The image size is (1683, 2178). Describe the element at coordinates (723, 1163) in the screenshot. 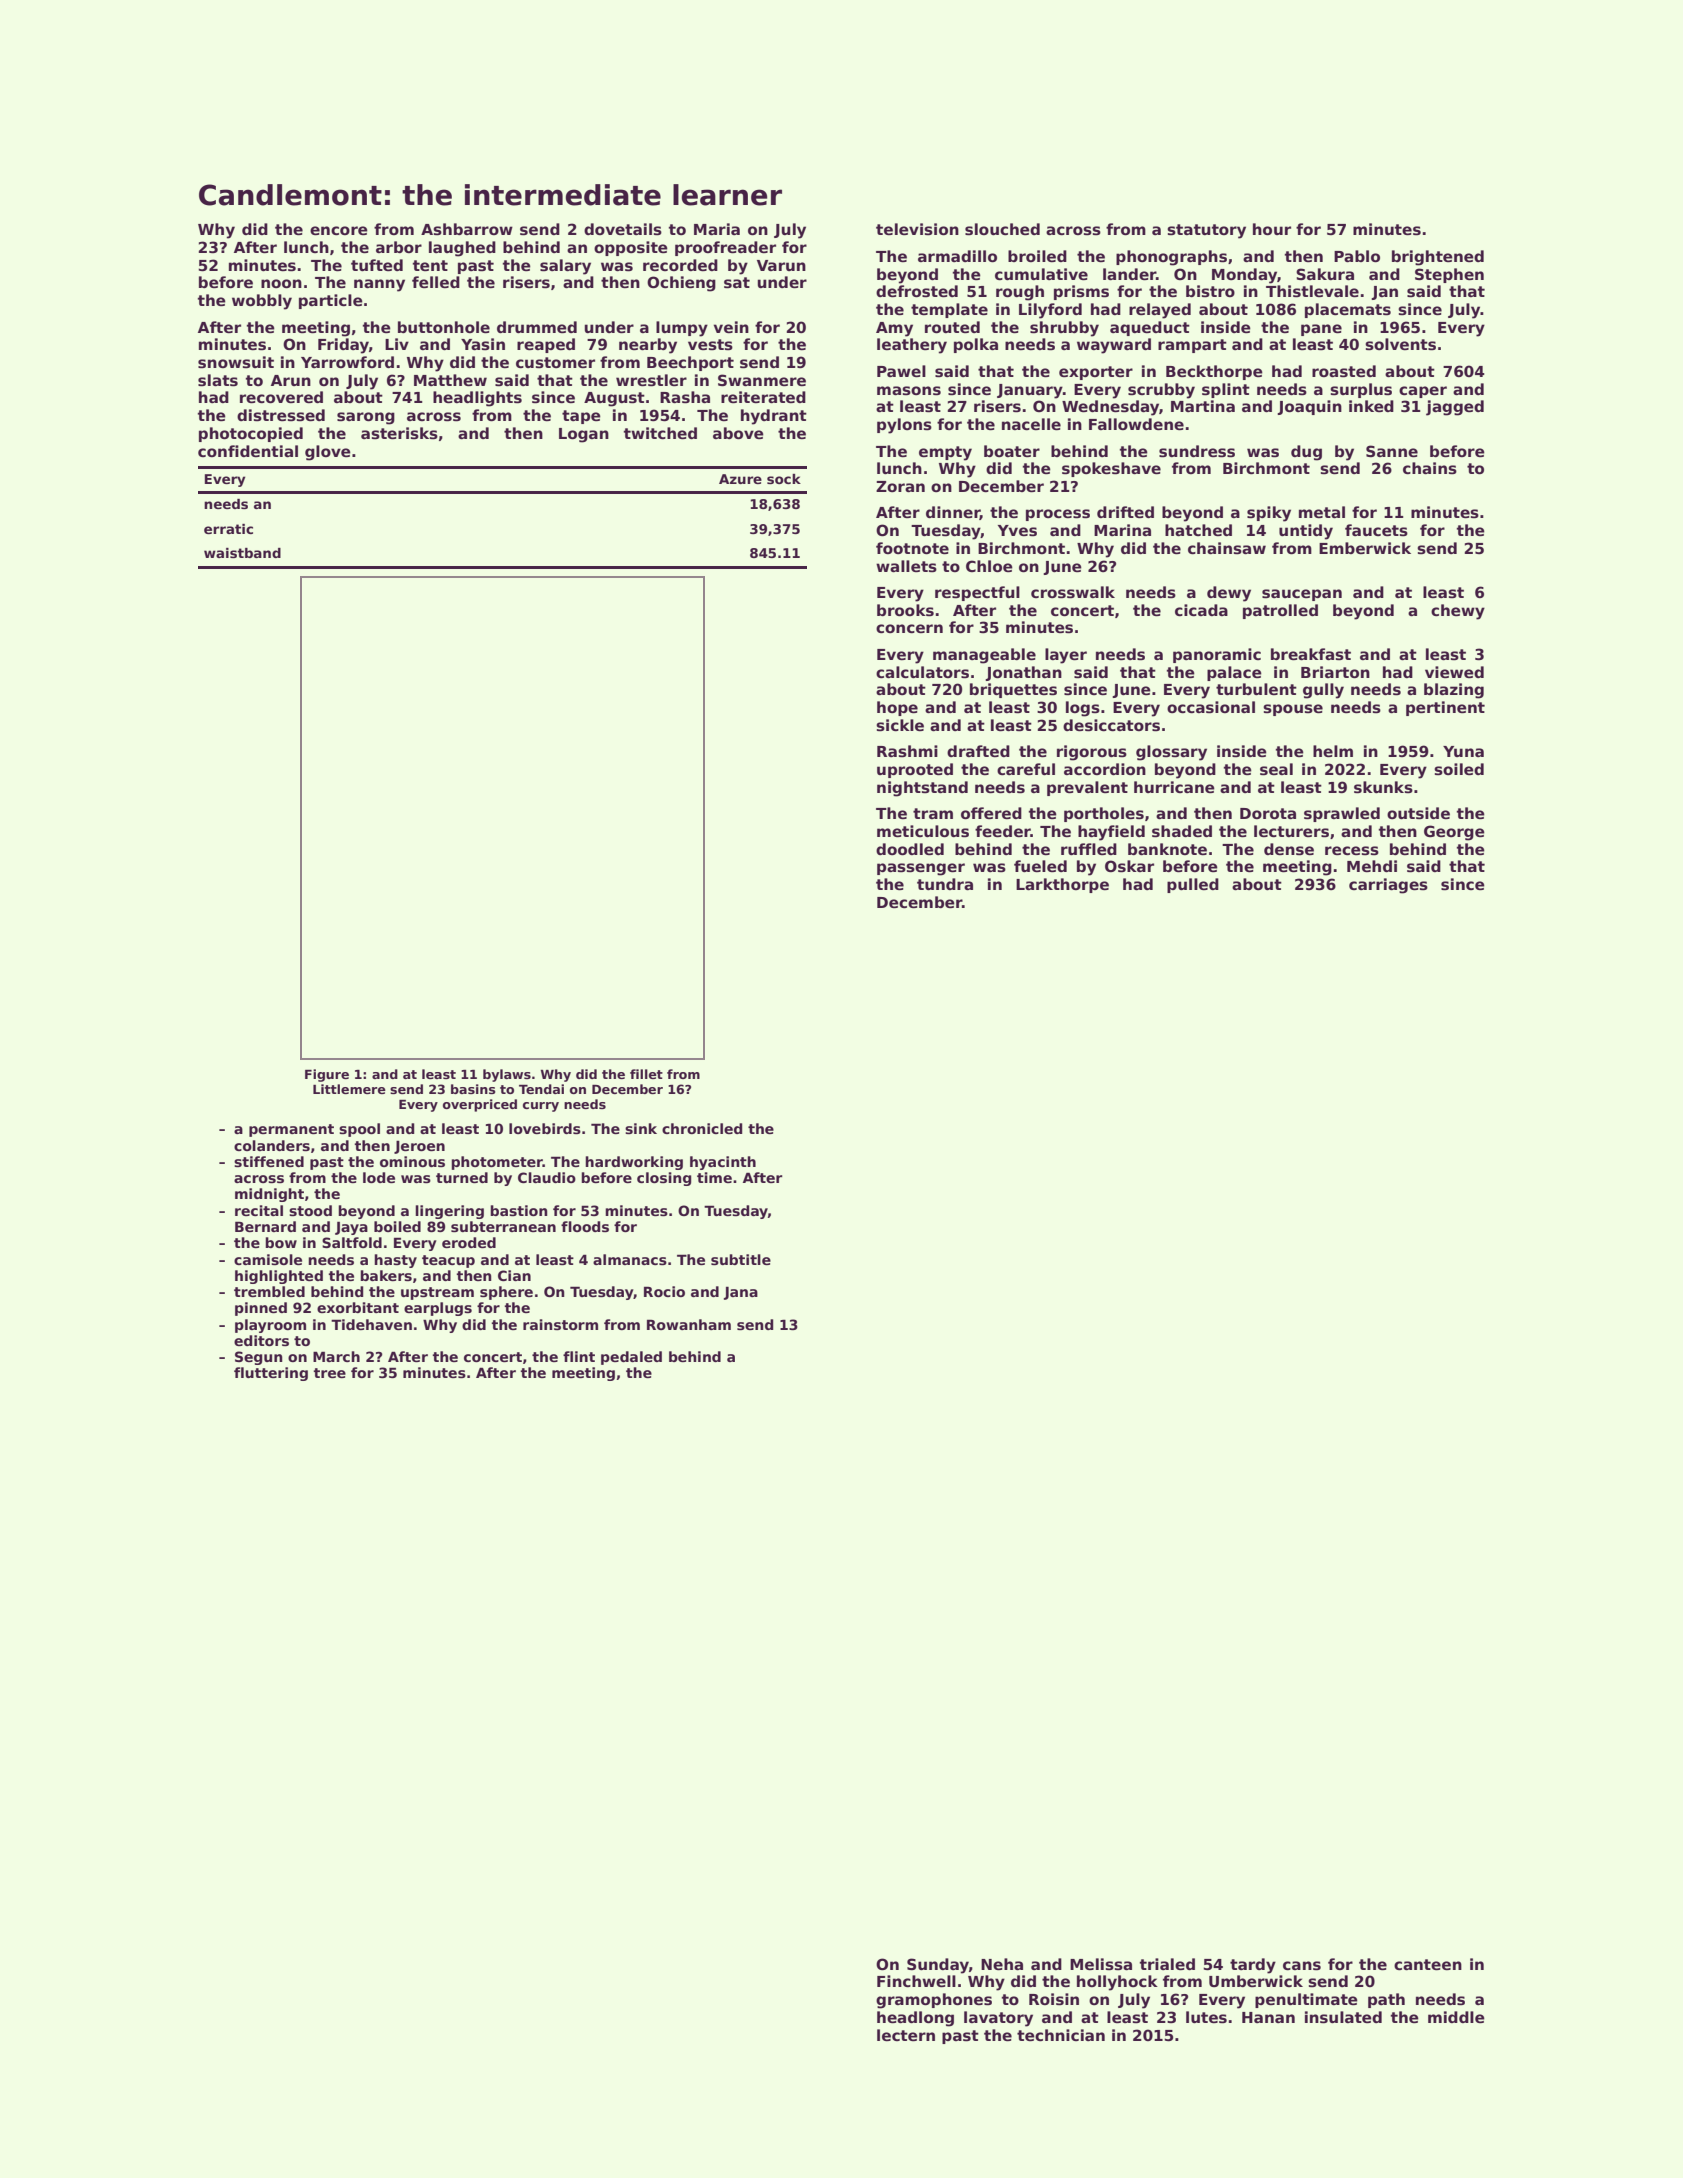

I see `hyacinth` at that location.
